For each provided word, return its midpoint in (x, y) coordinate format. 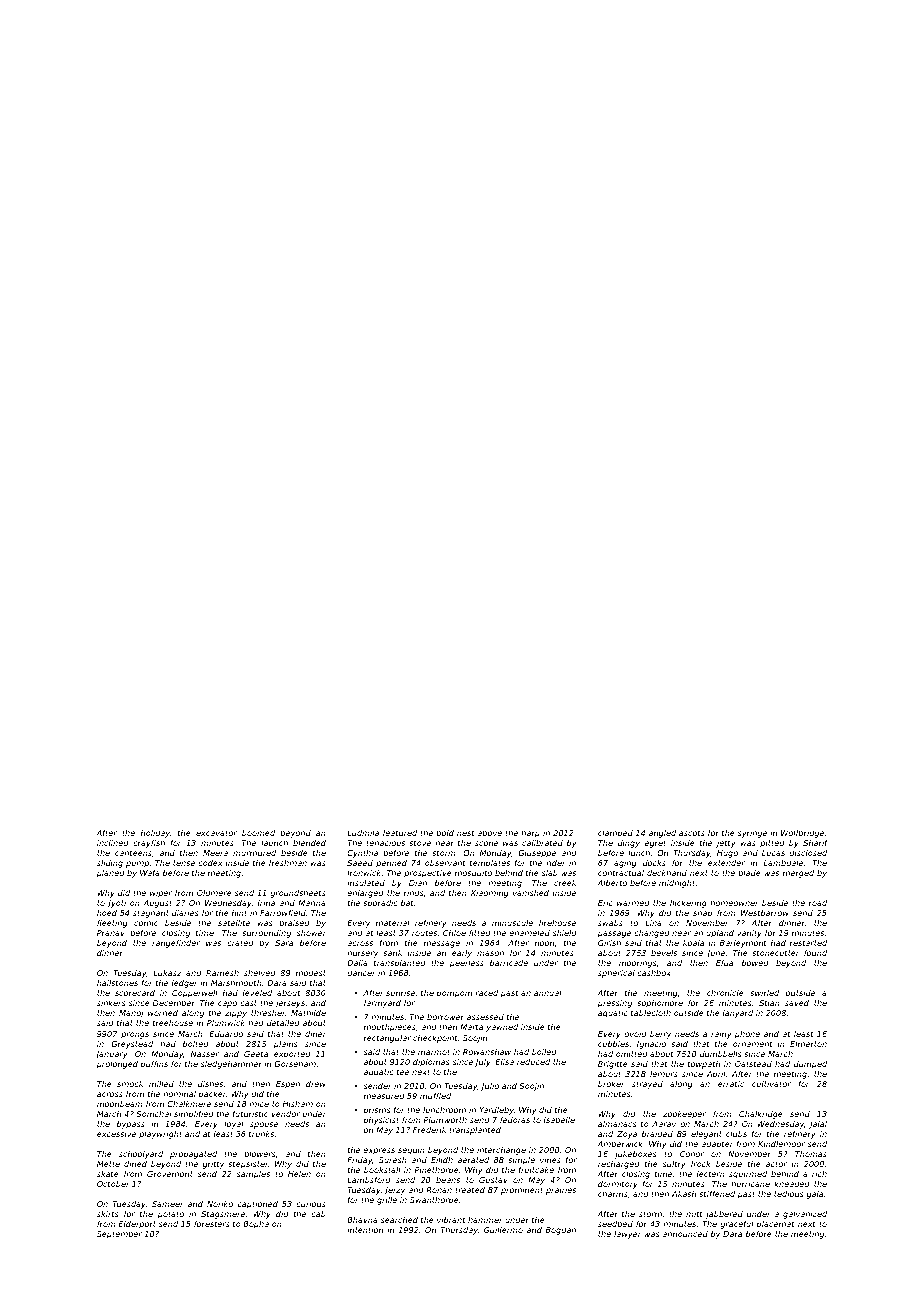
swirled (764, 993)
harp (530, 834)
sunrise (400, 993)
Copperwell (195, 994)
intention (365, 1230)
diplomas (431, 1063)
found (815, 953)
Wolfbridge (802, 834)
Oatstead (753, 1064)
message (442, 944)
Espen (288, 1085)
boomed (258, 833)
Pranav (111, 933)
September (119, 1235)
